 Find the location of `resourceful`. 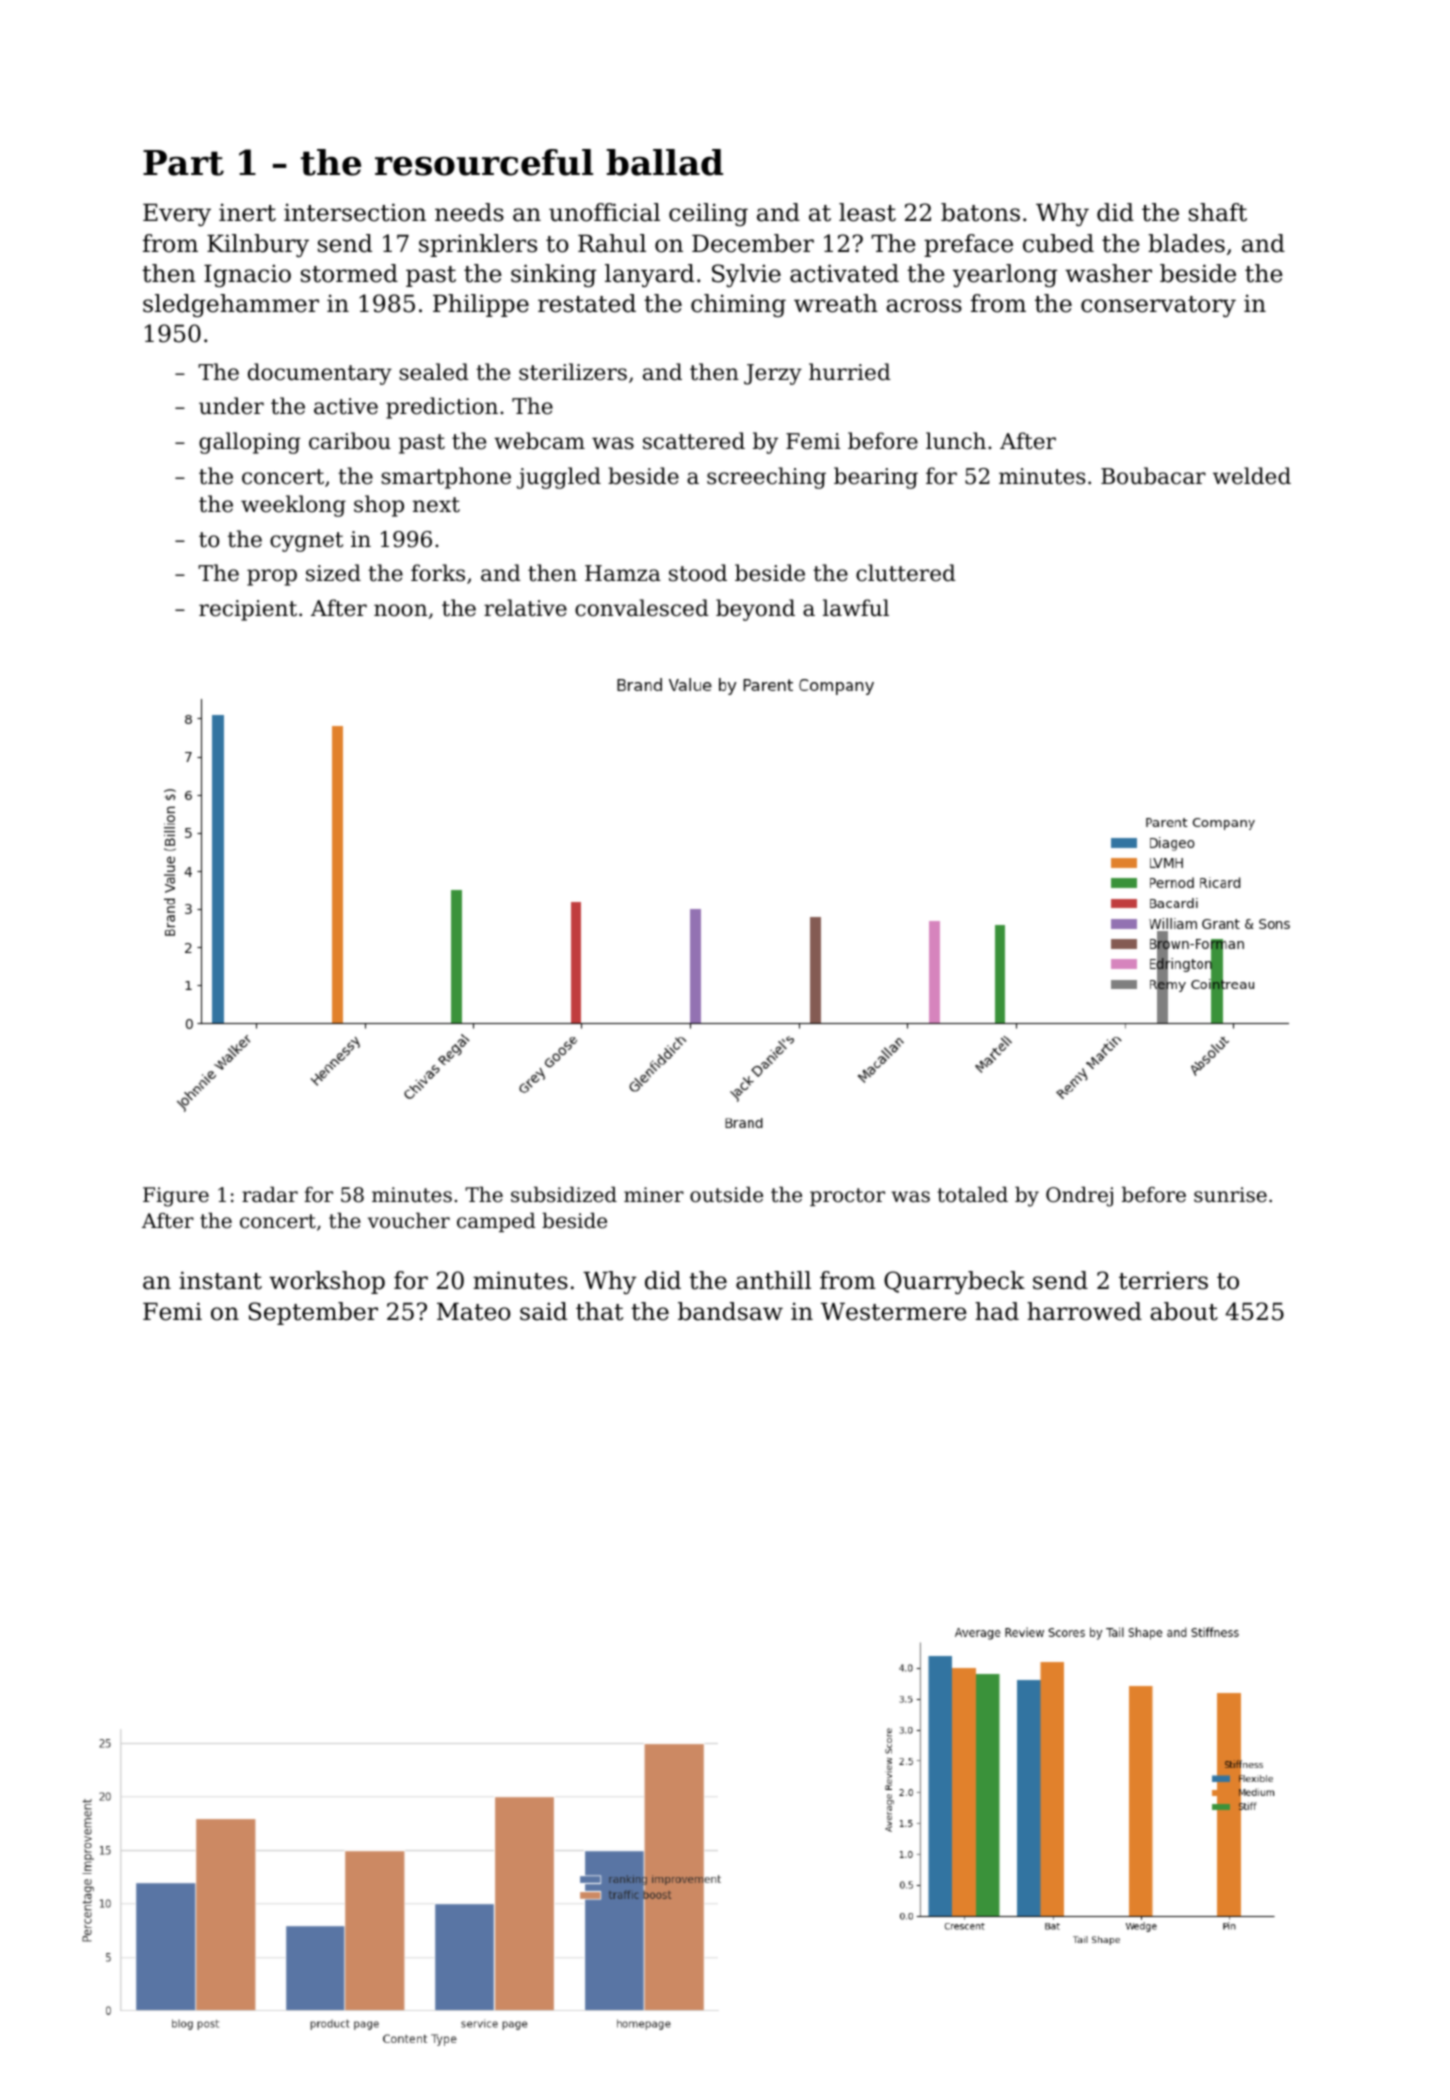

resourceful is located at coordinates (484, 162).
